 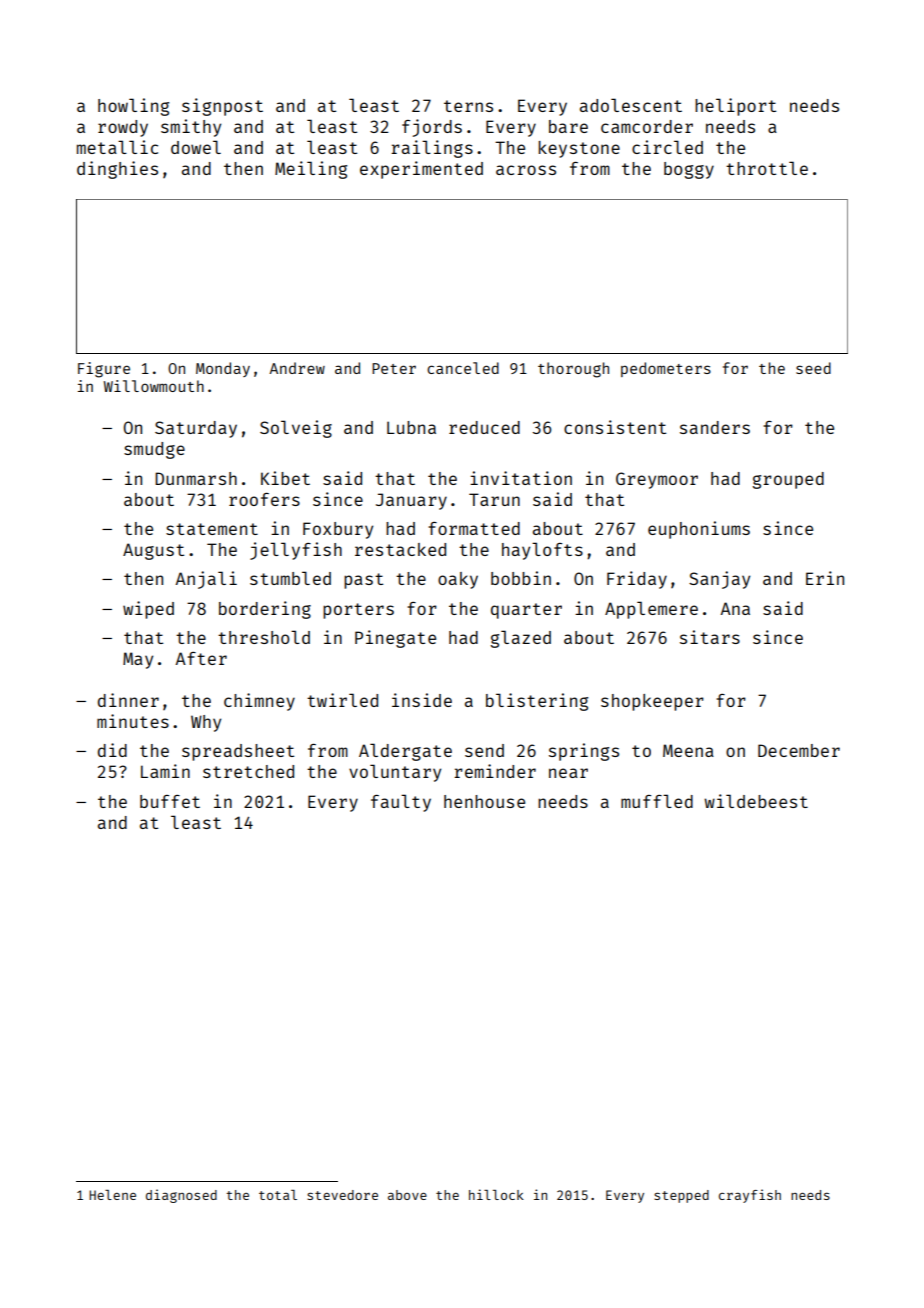 What do you see at coordinates (112, 1195) in the image?
I see `Helene` at bounding box center [112, 1195].
